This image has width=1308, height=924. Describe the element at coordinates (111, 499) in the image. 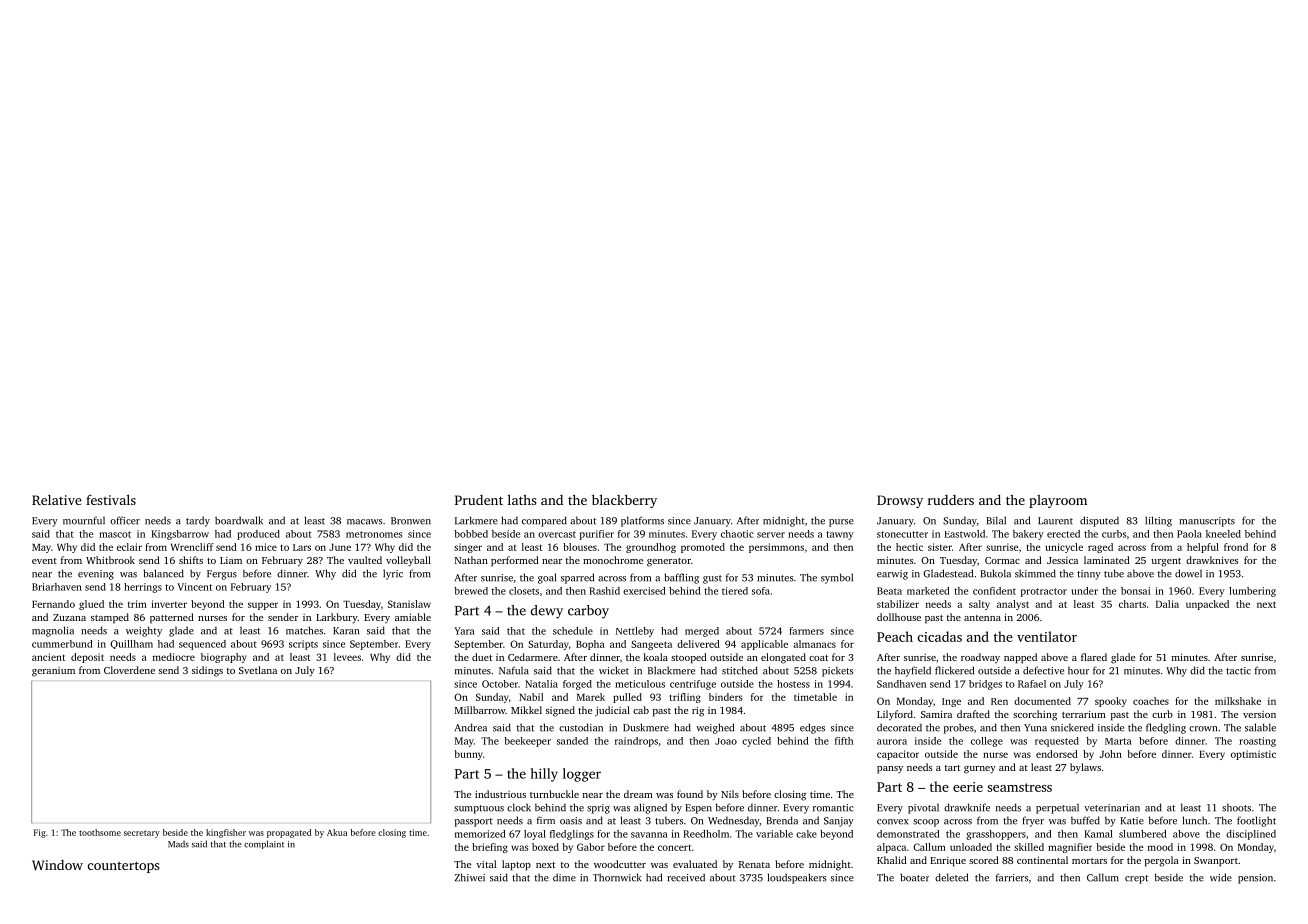

I see `festivals` at that location.
